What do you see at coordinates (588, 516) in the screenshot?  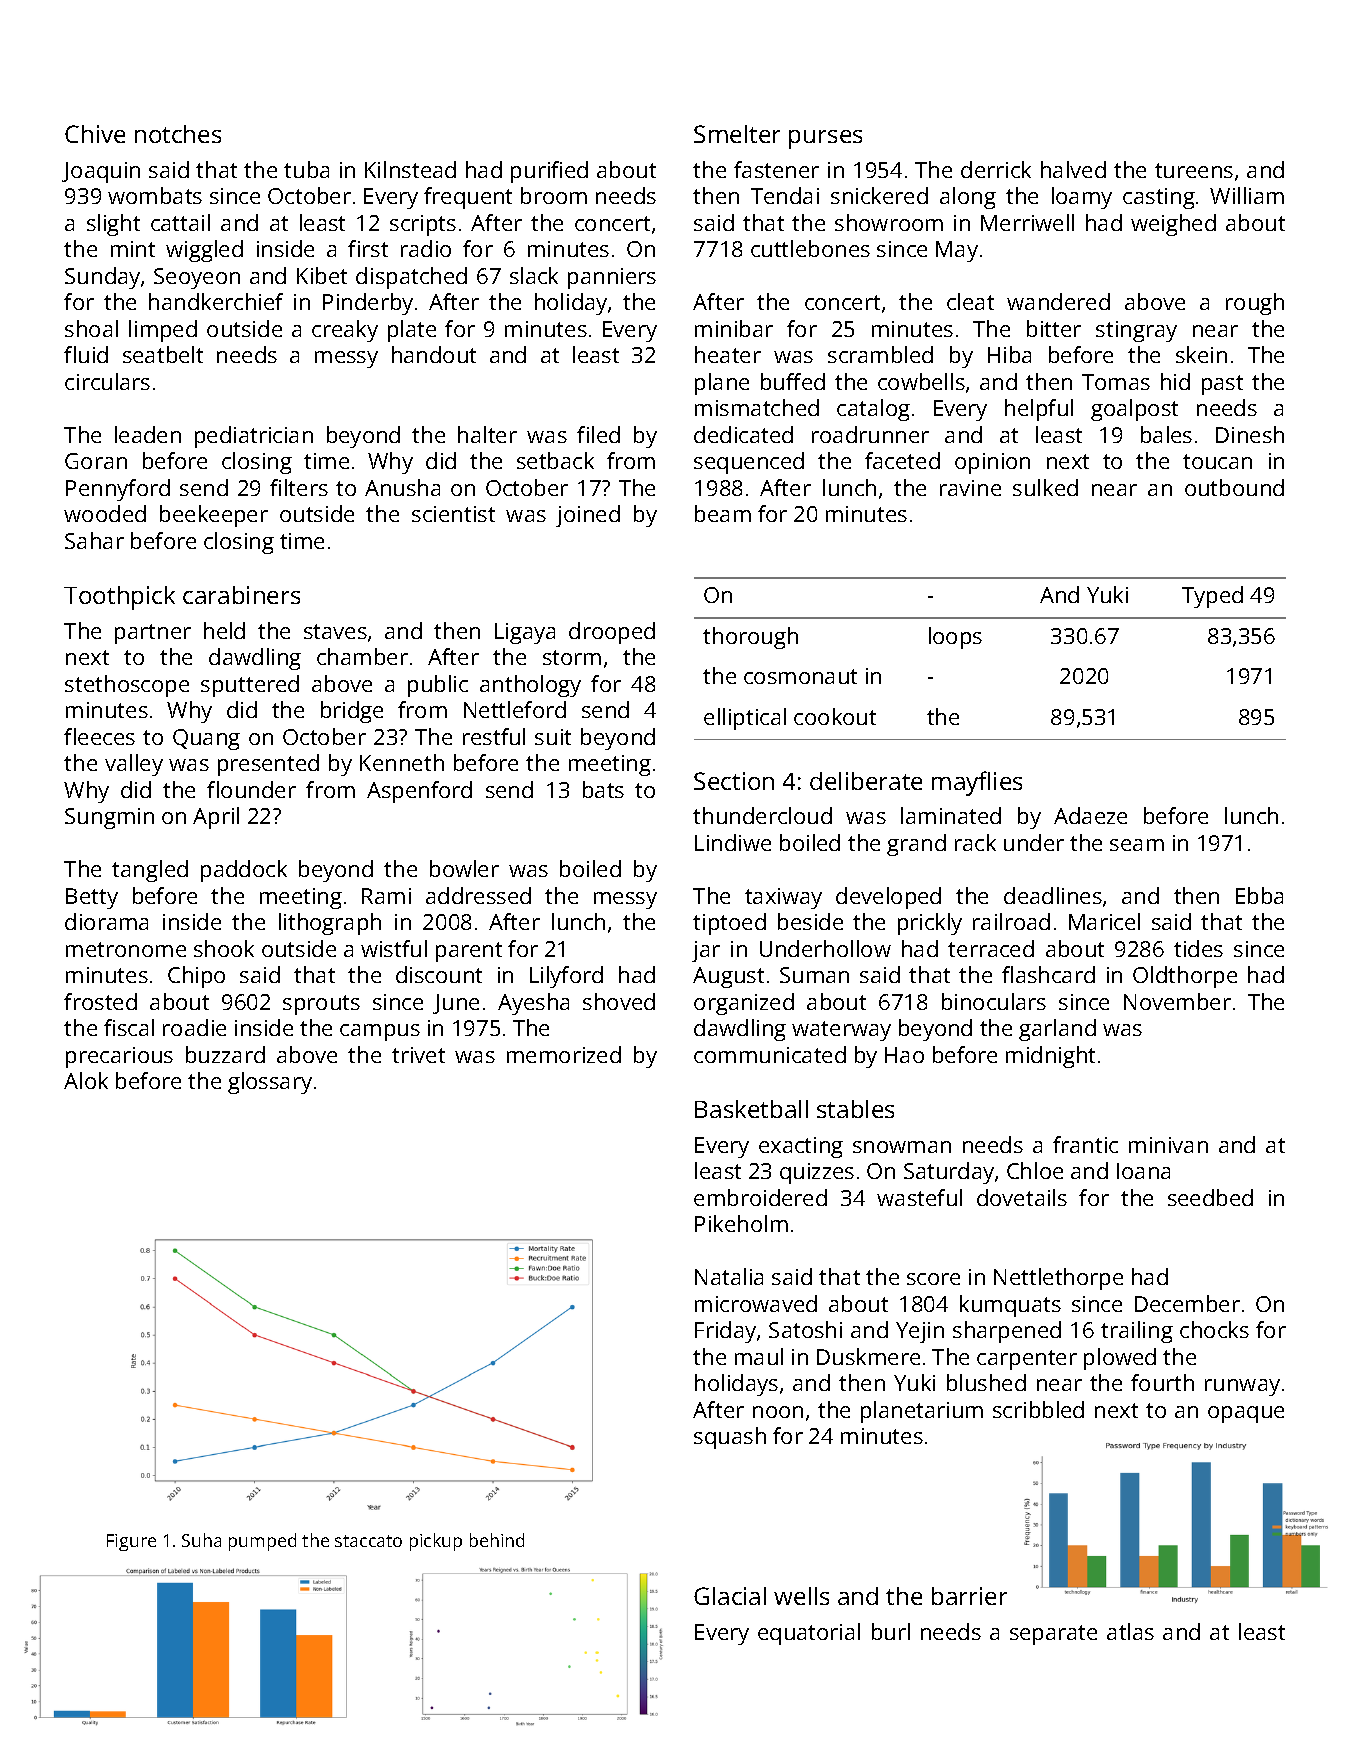 I see `joined` at bounding box center [588, 516].
